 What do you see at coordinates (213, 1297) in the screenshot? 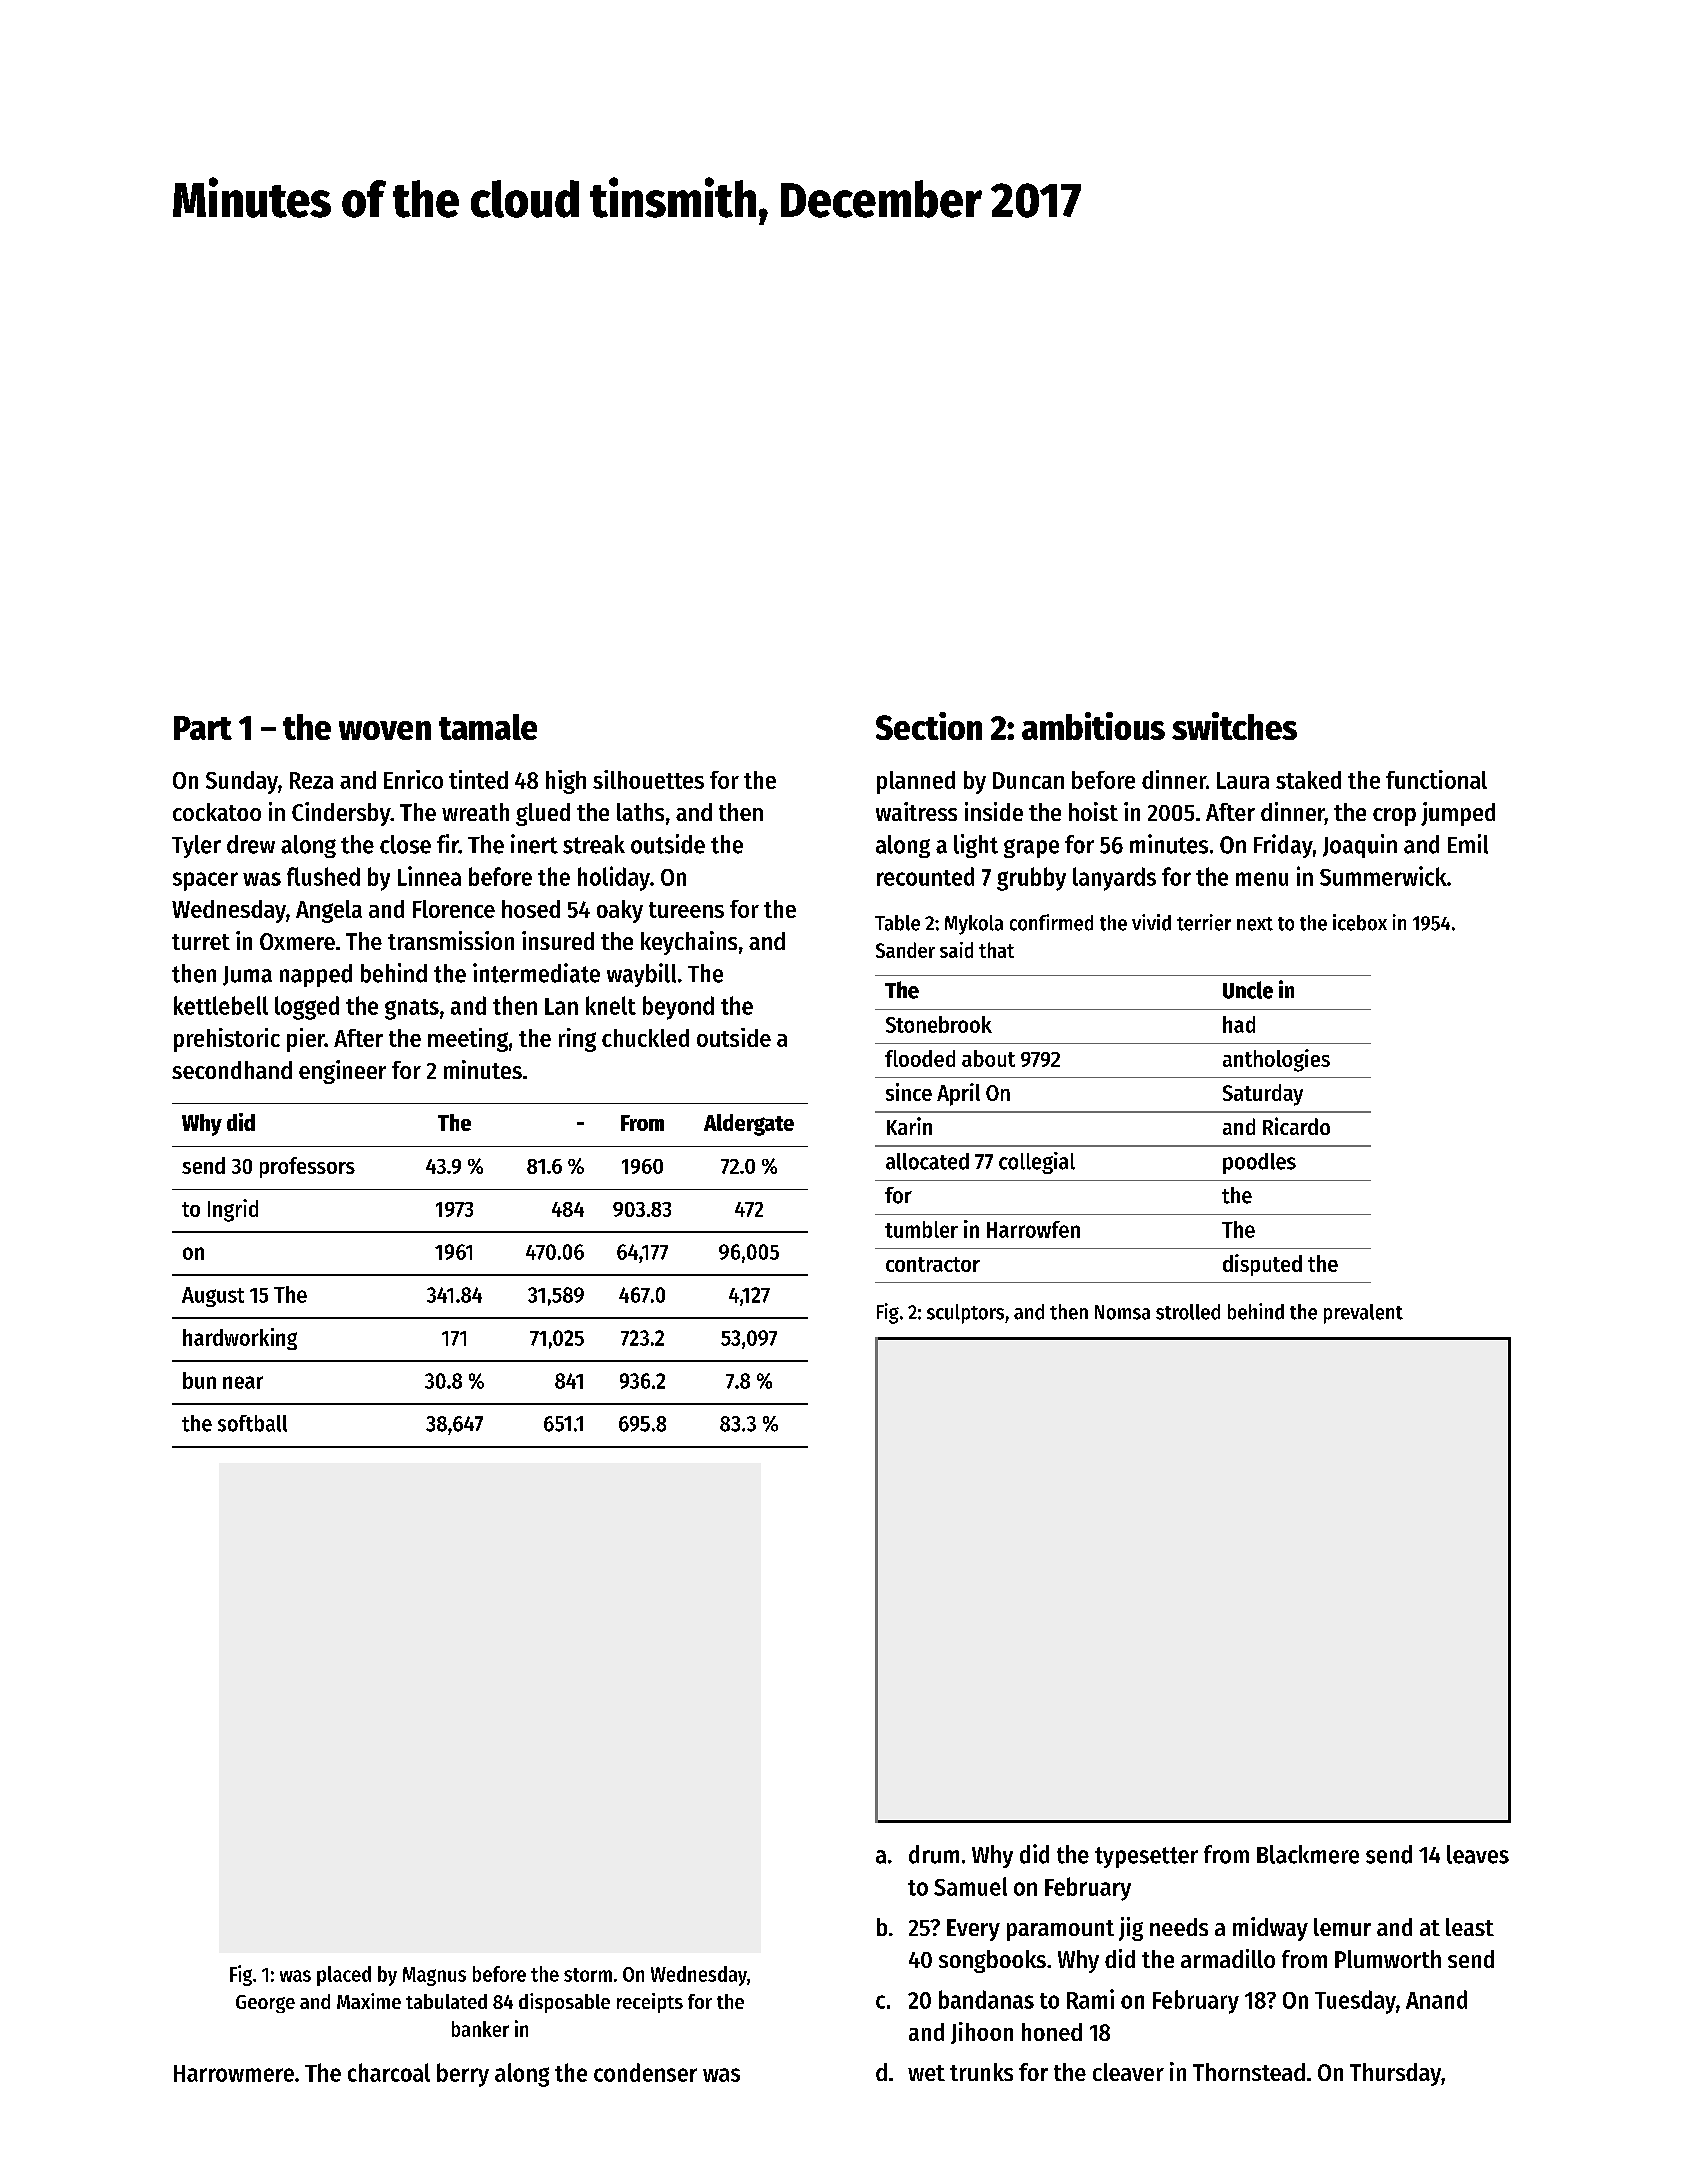
I see `August` at bounding box center [213, 1297].
